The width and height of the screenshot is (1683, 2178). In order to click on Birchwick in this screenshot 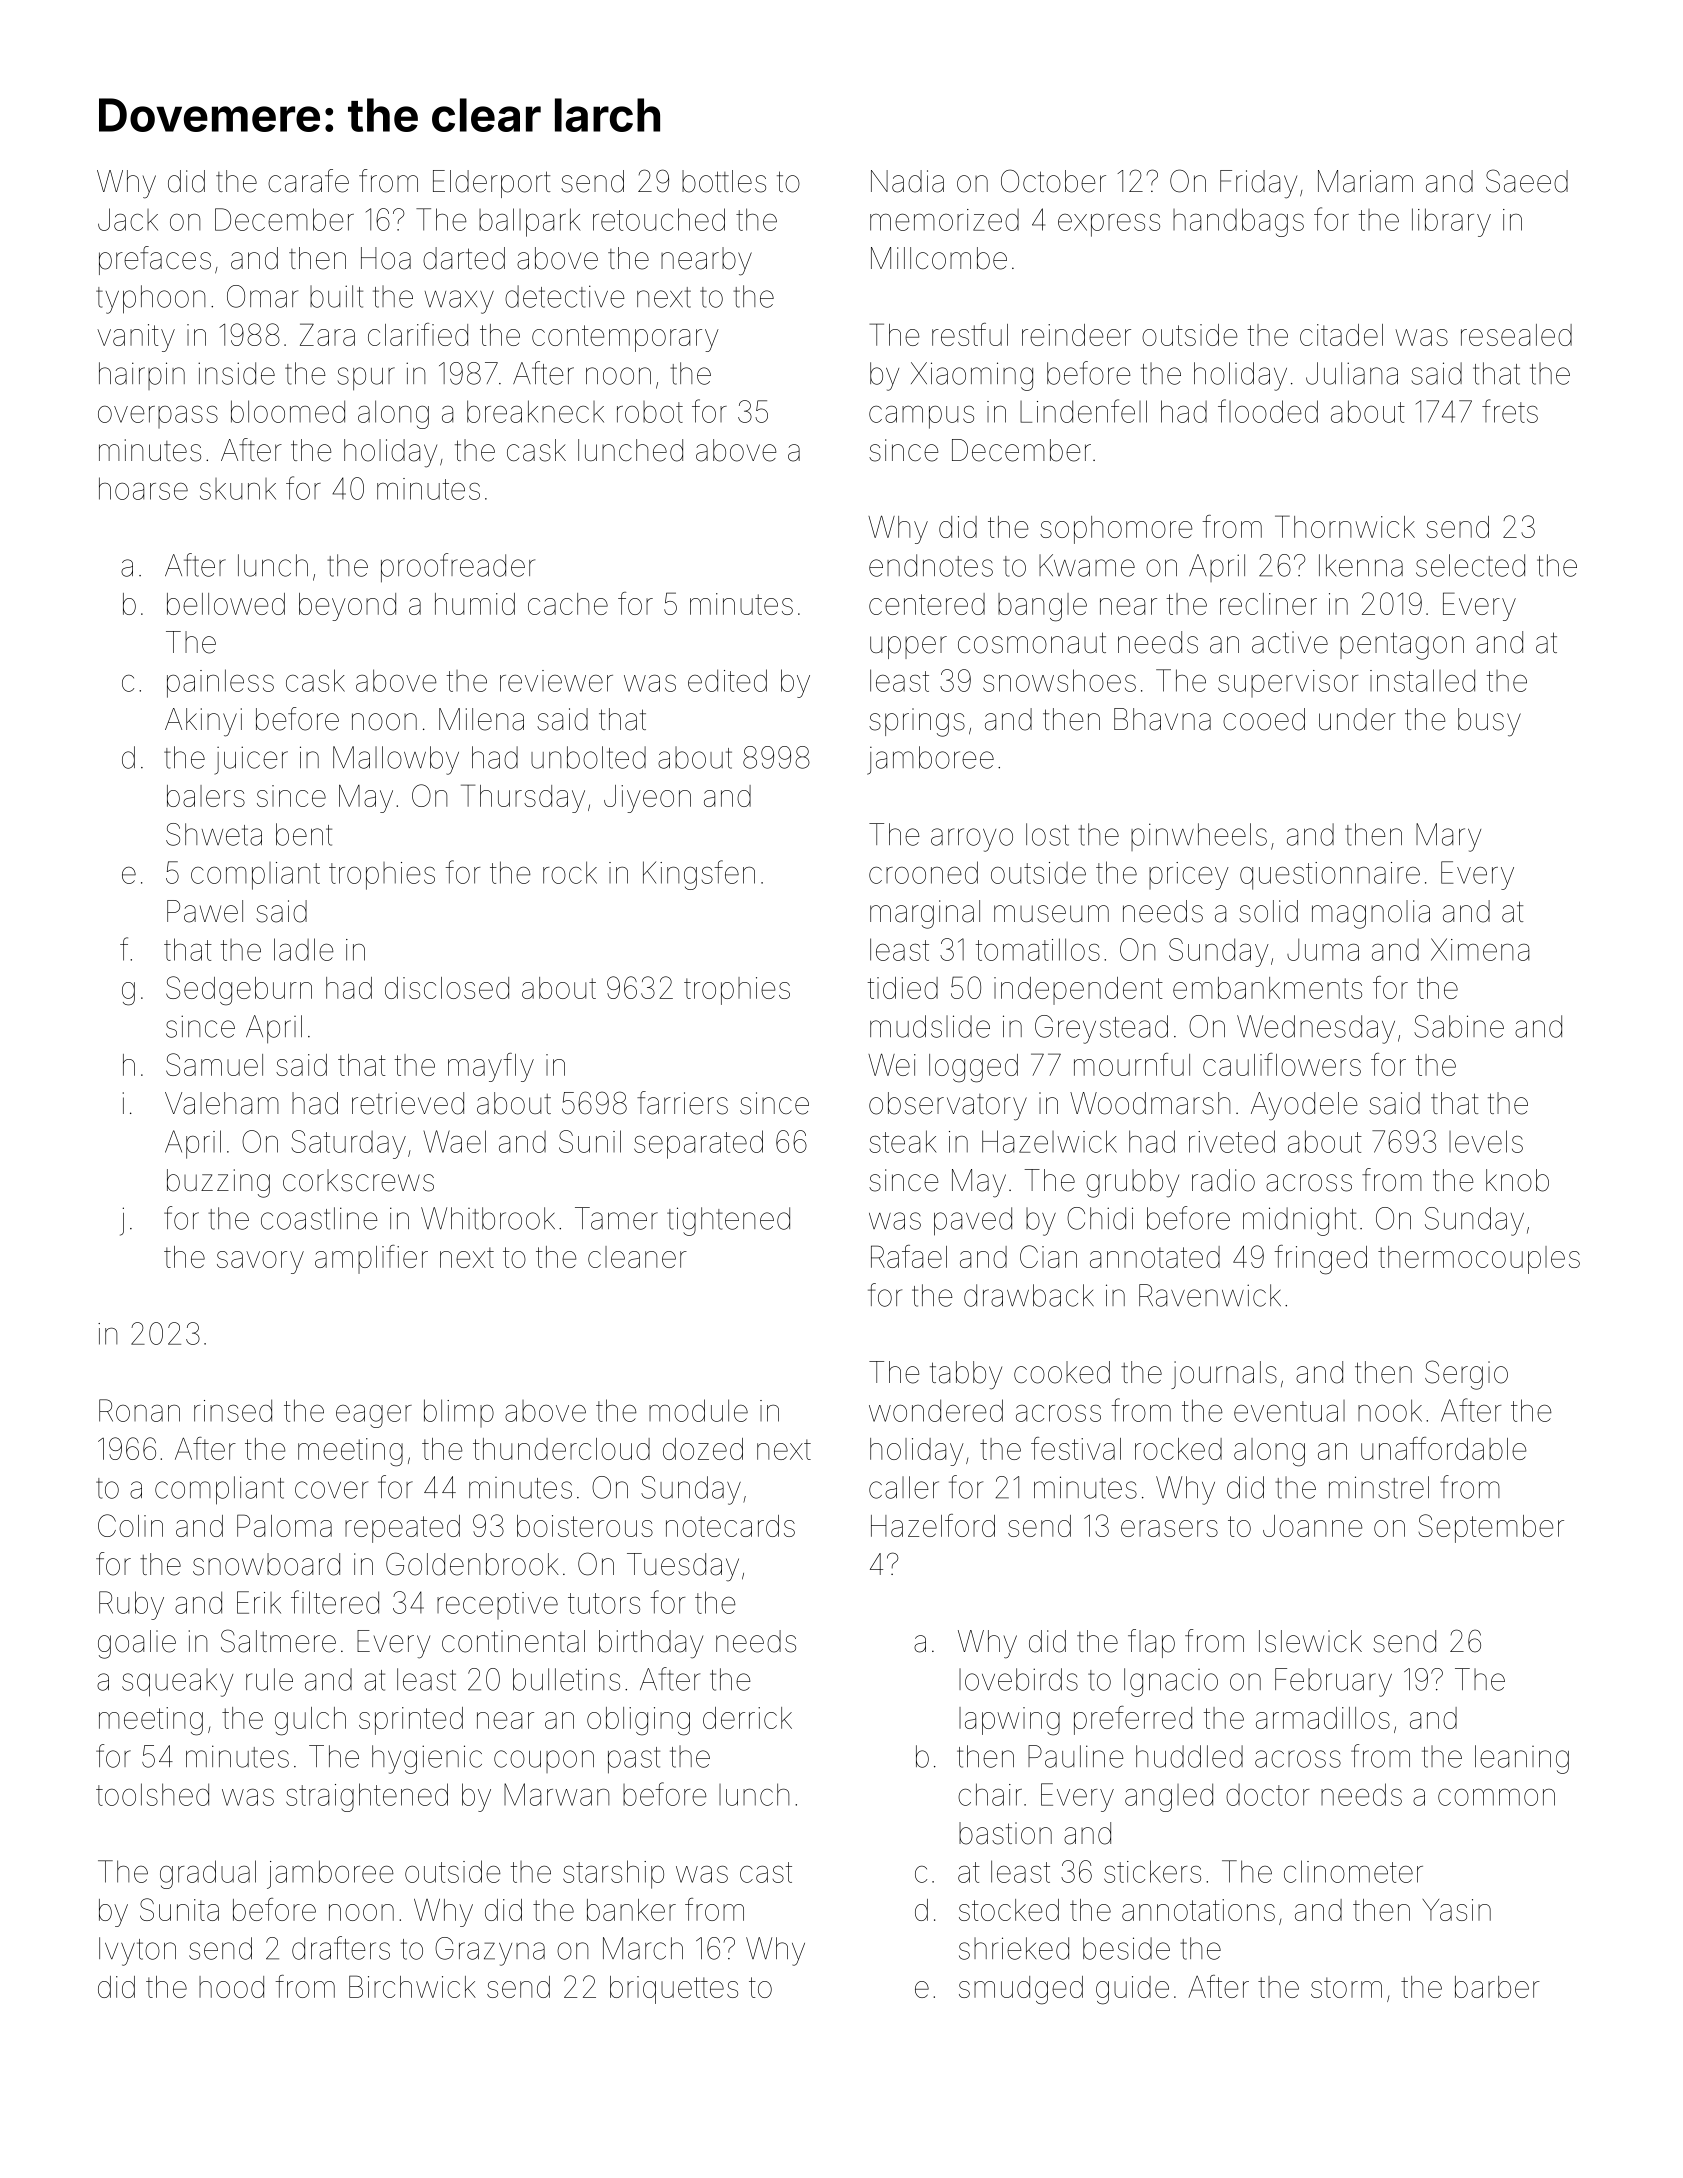, I will do `click(412, 1986)`.
